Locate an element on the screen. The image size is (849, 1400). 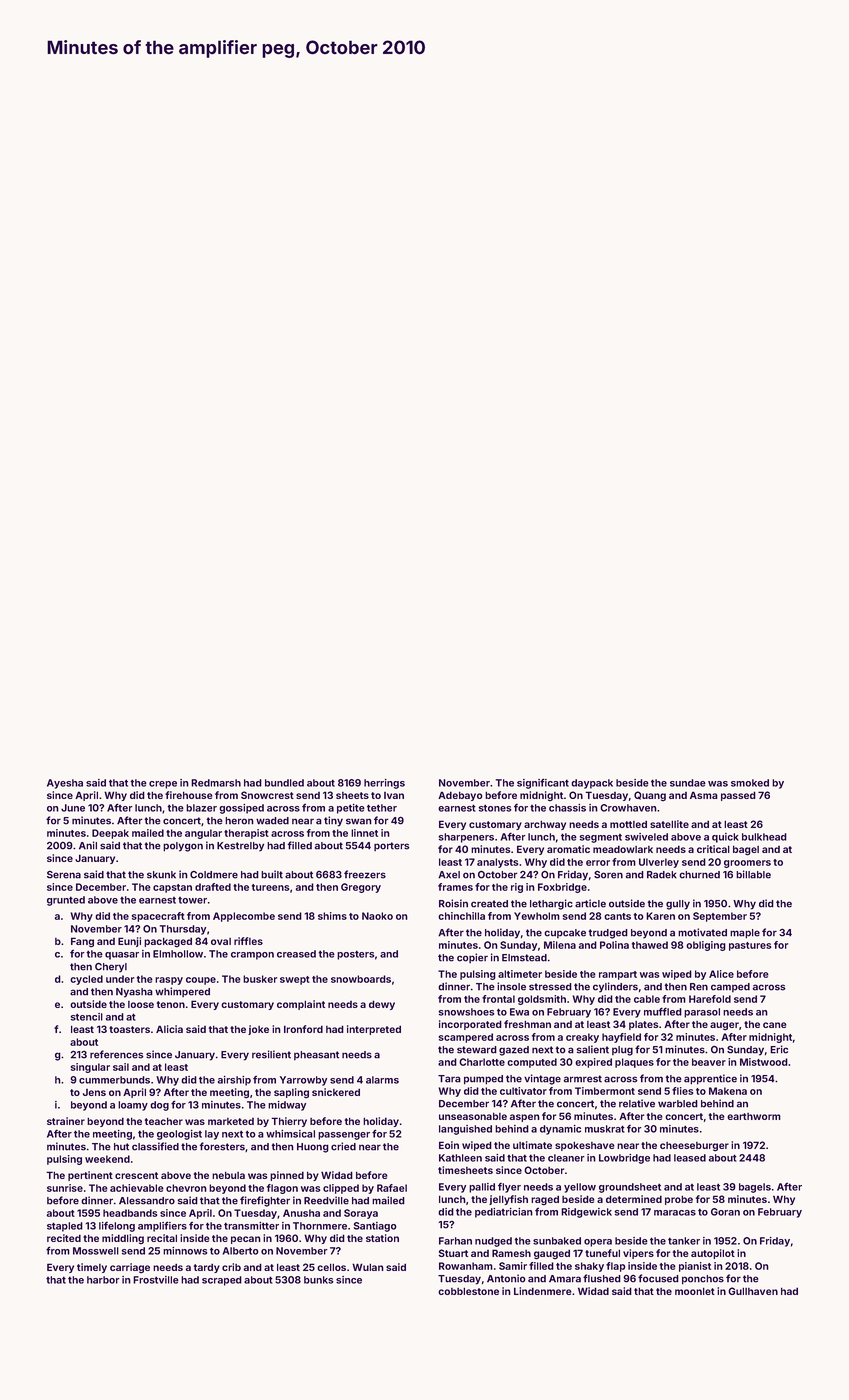
cheeseburger is located at coordinates (694, 1147).
